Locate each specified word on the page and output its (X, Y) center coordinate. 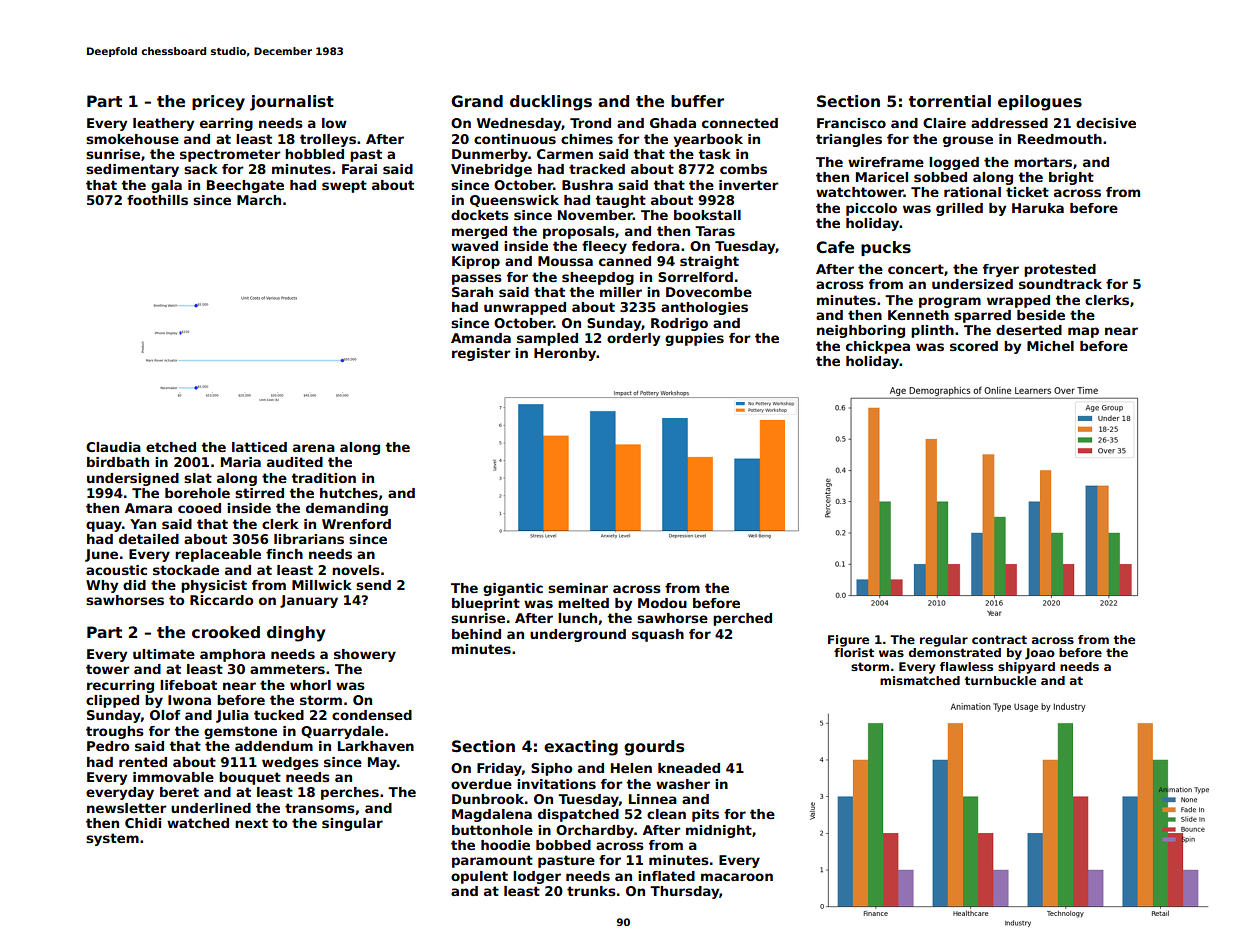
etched (171, 447)
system (112, 839)
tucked (279, 715)
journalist (292, 103)
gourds (654, 748)
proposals (579, 232)
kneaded (689, 768)
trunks (591, 891)
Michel (1050, 346)
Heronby (565, 354)
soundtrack (1060, 284)
